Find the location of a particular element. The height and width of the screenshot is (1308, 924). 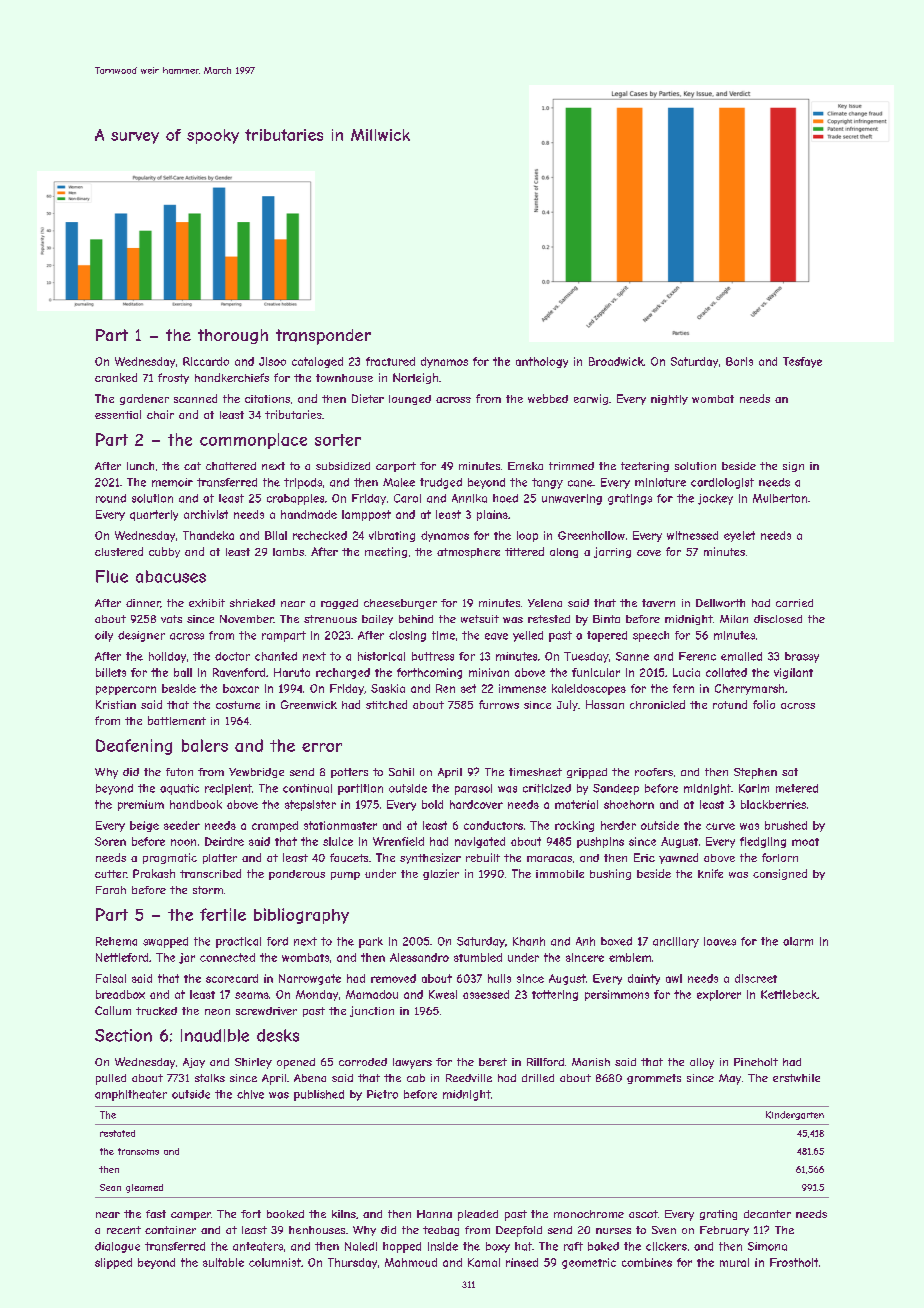

Eric is located at coordinates (644, 857).
